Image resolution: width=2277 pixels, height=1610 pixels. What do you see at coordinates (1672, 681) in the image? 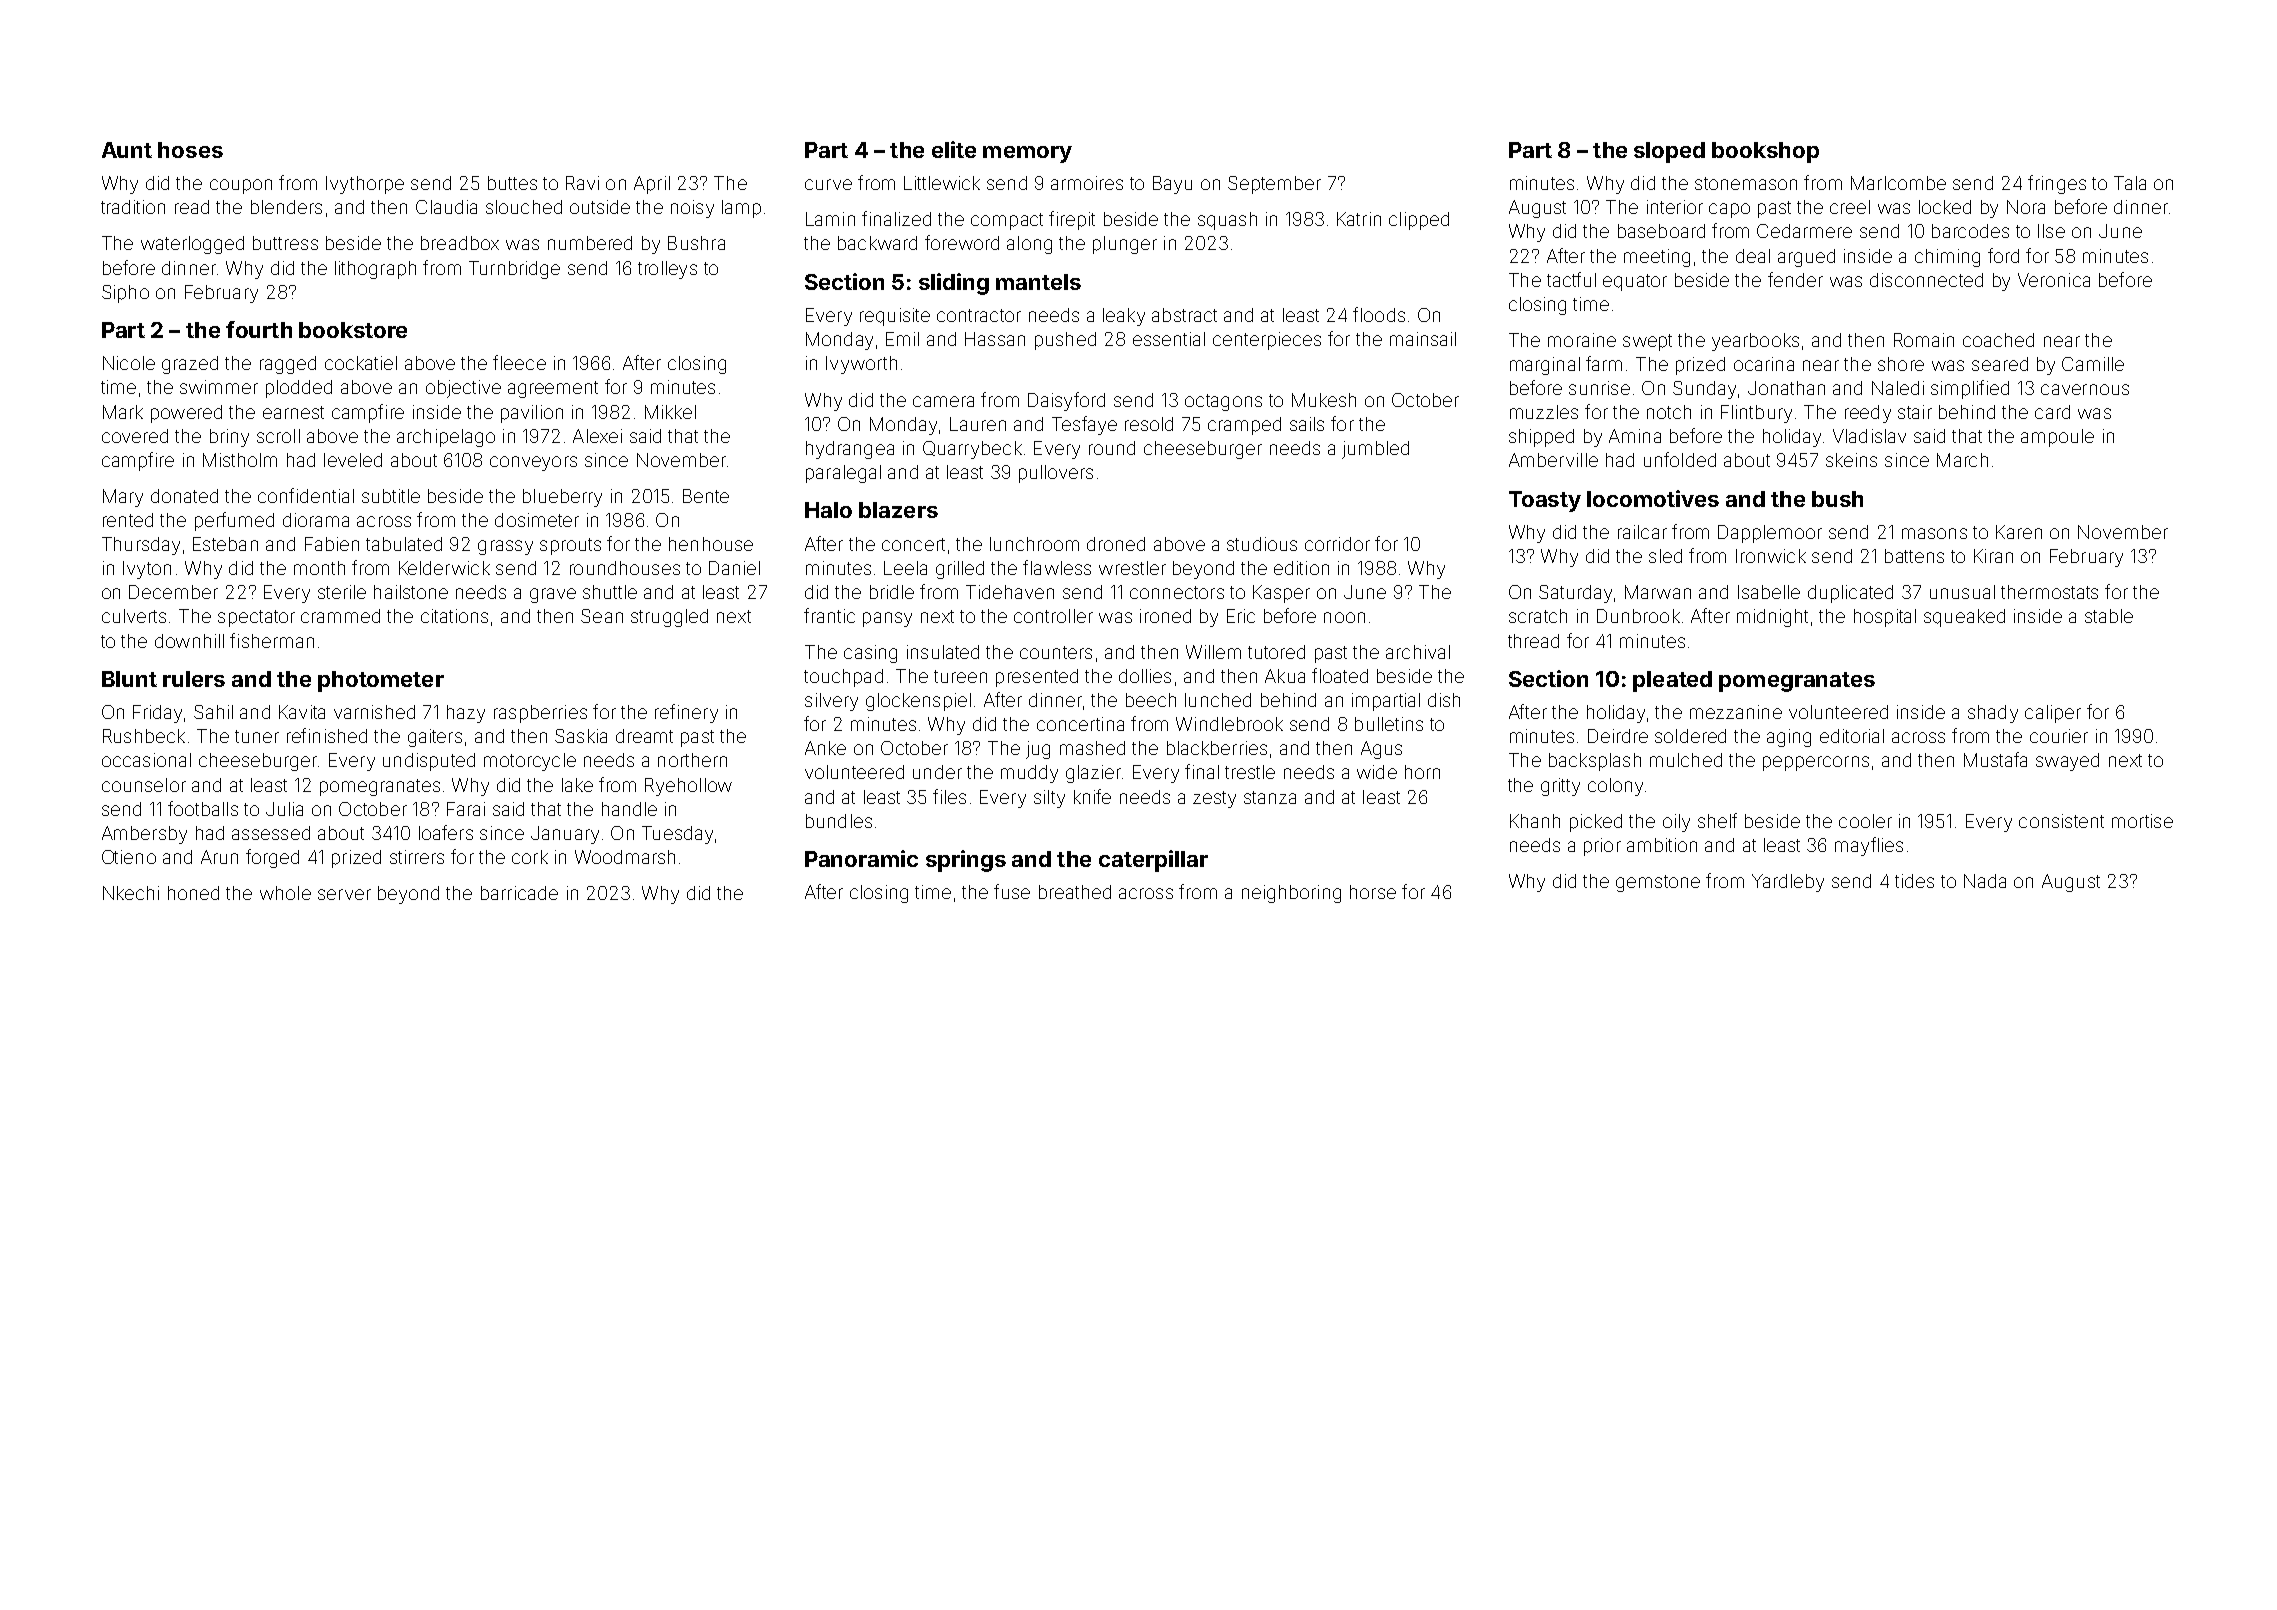
I see `pleated` at bounding box center [1672, 681].
